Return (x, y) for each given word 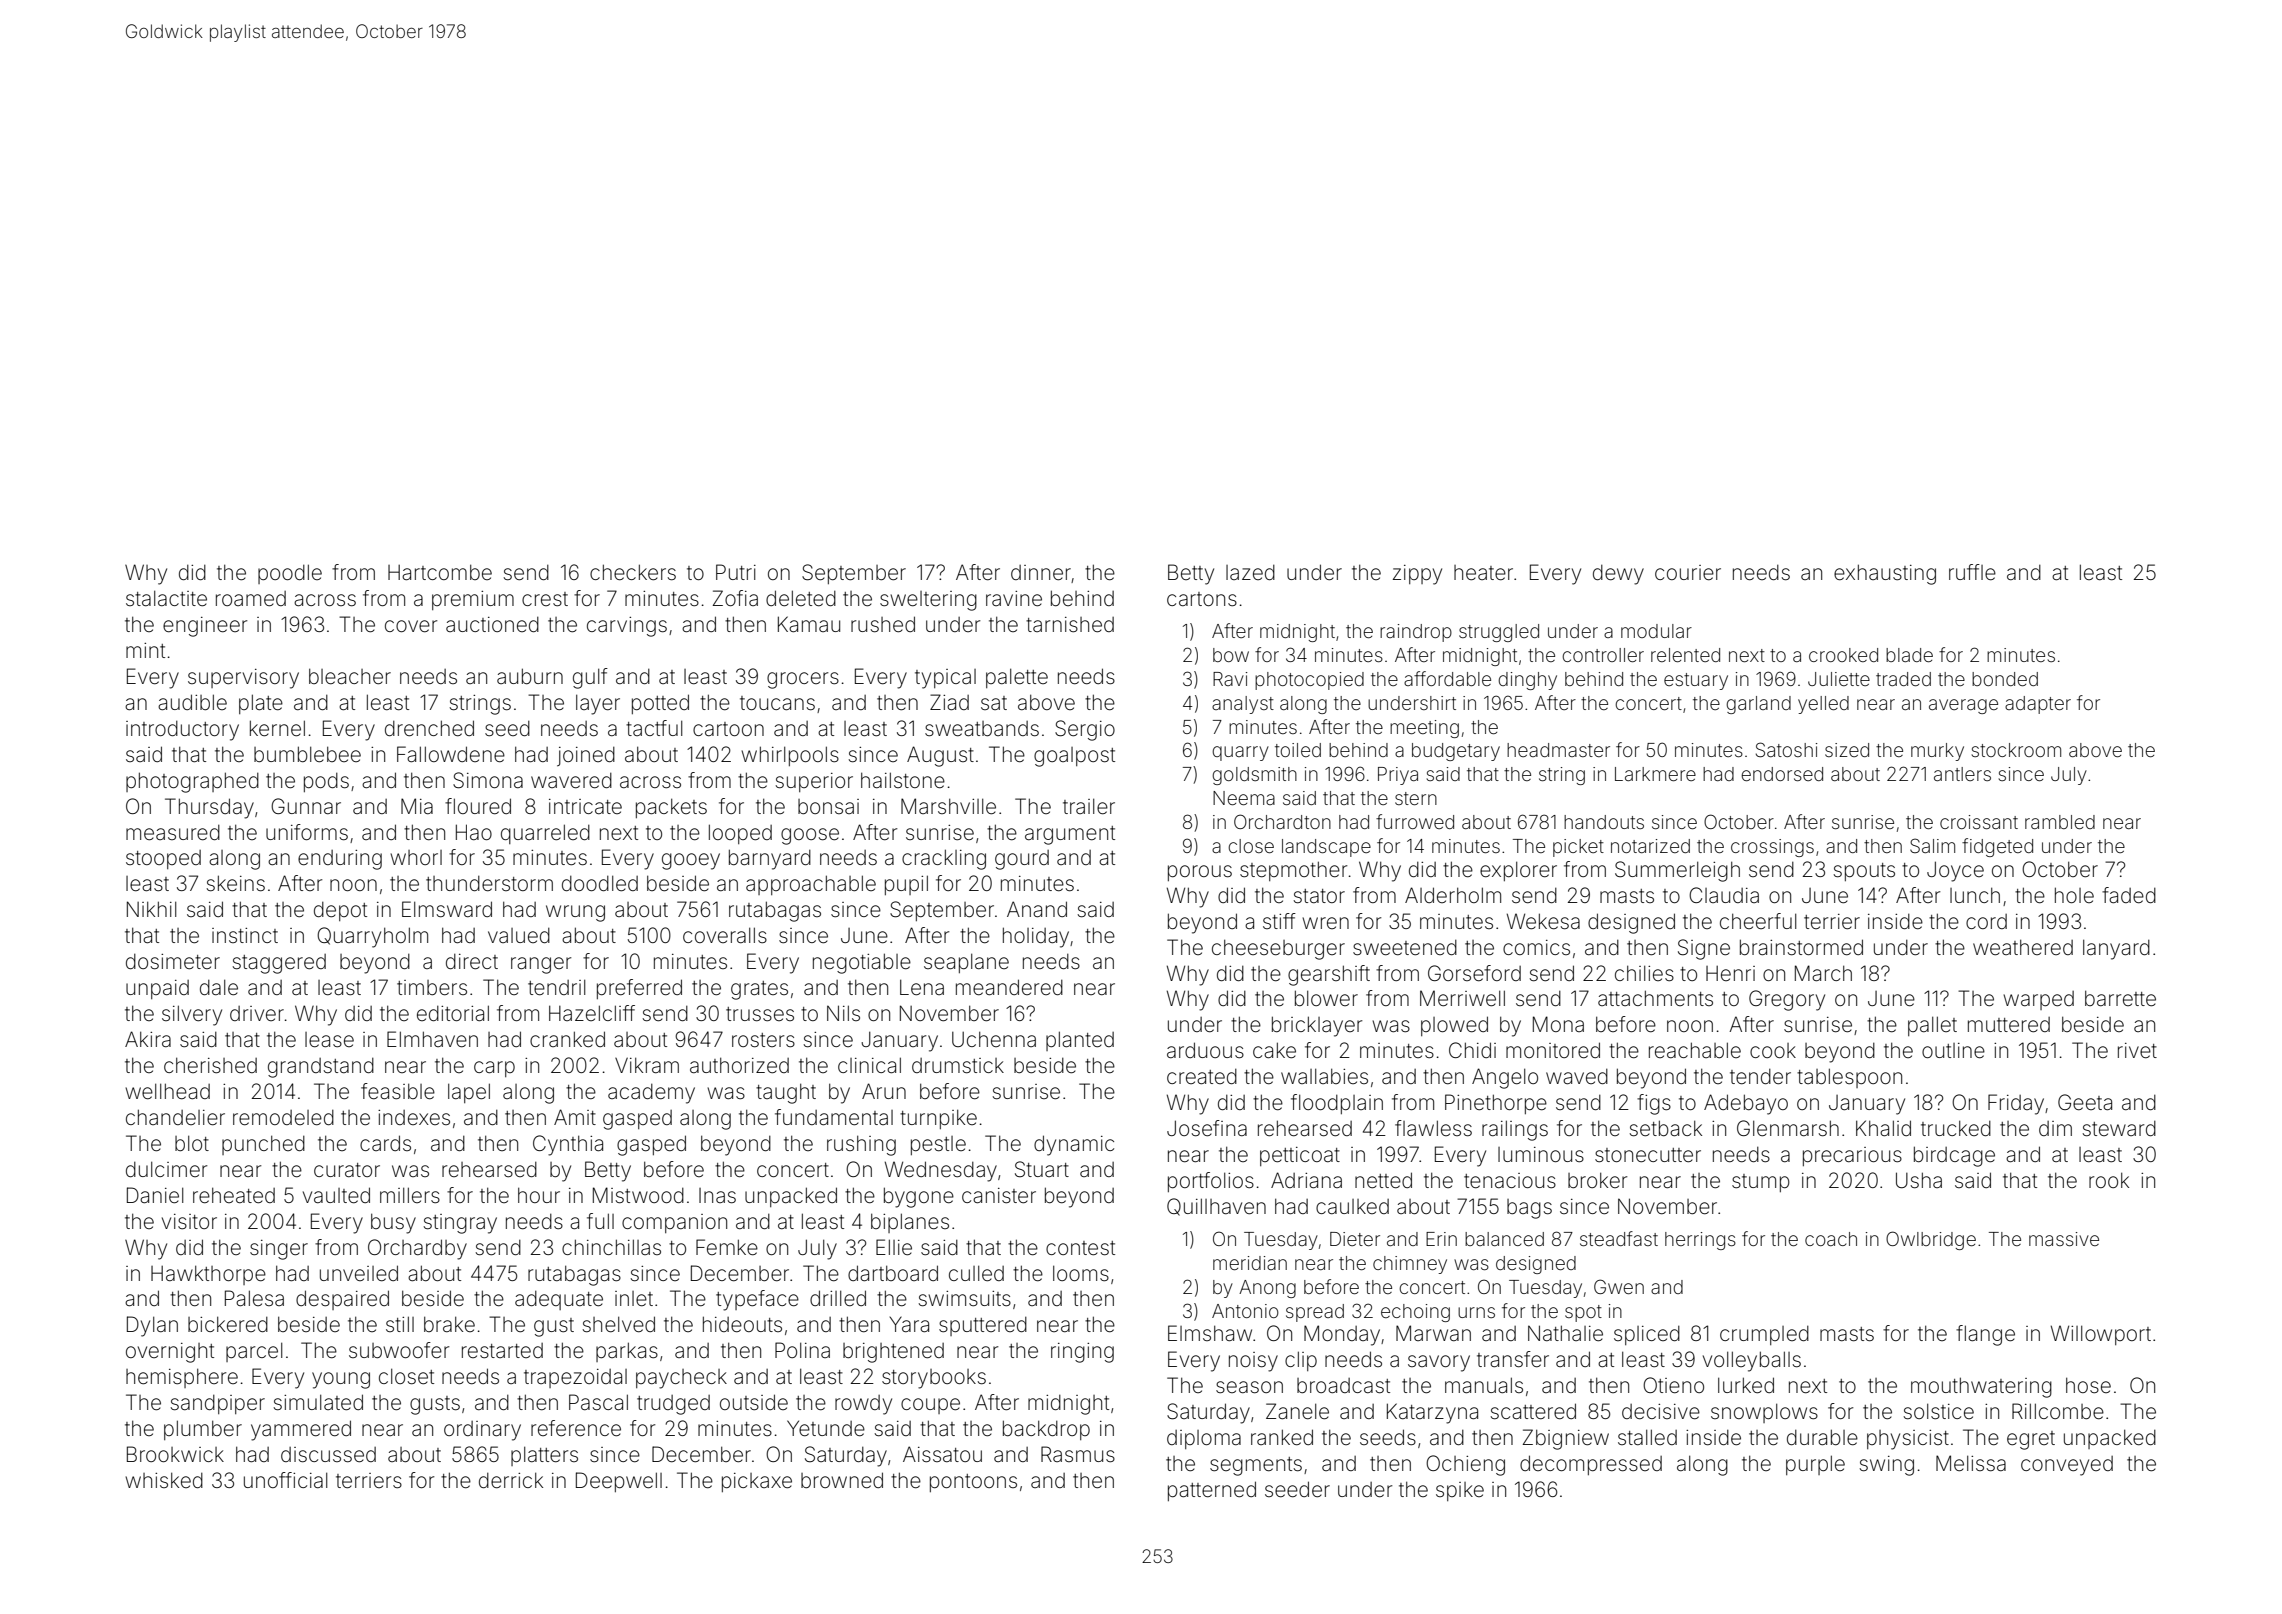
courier (1688, 573)
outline (1953, 1051)
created (1202, 1076)
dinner (1041, 573)
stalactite (166, 598)
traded (1903, 679)
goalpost (1074, 757)
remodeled (283, 1118)
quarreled (545, 834)
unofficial (286, 1480)
